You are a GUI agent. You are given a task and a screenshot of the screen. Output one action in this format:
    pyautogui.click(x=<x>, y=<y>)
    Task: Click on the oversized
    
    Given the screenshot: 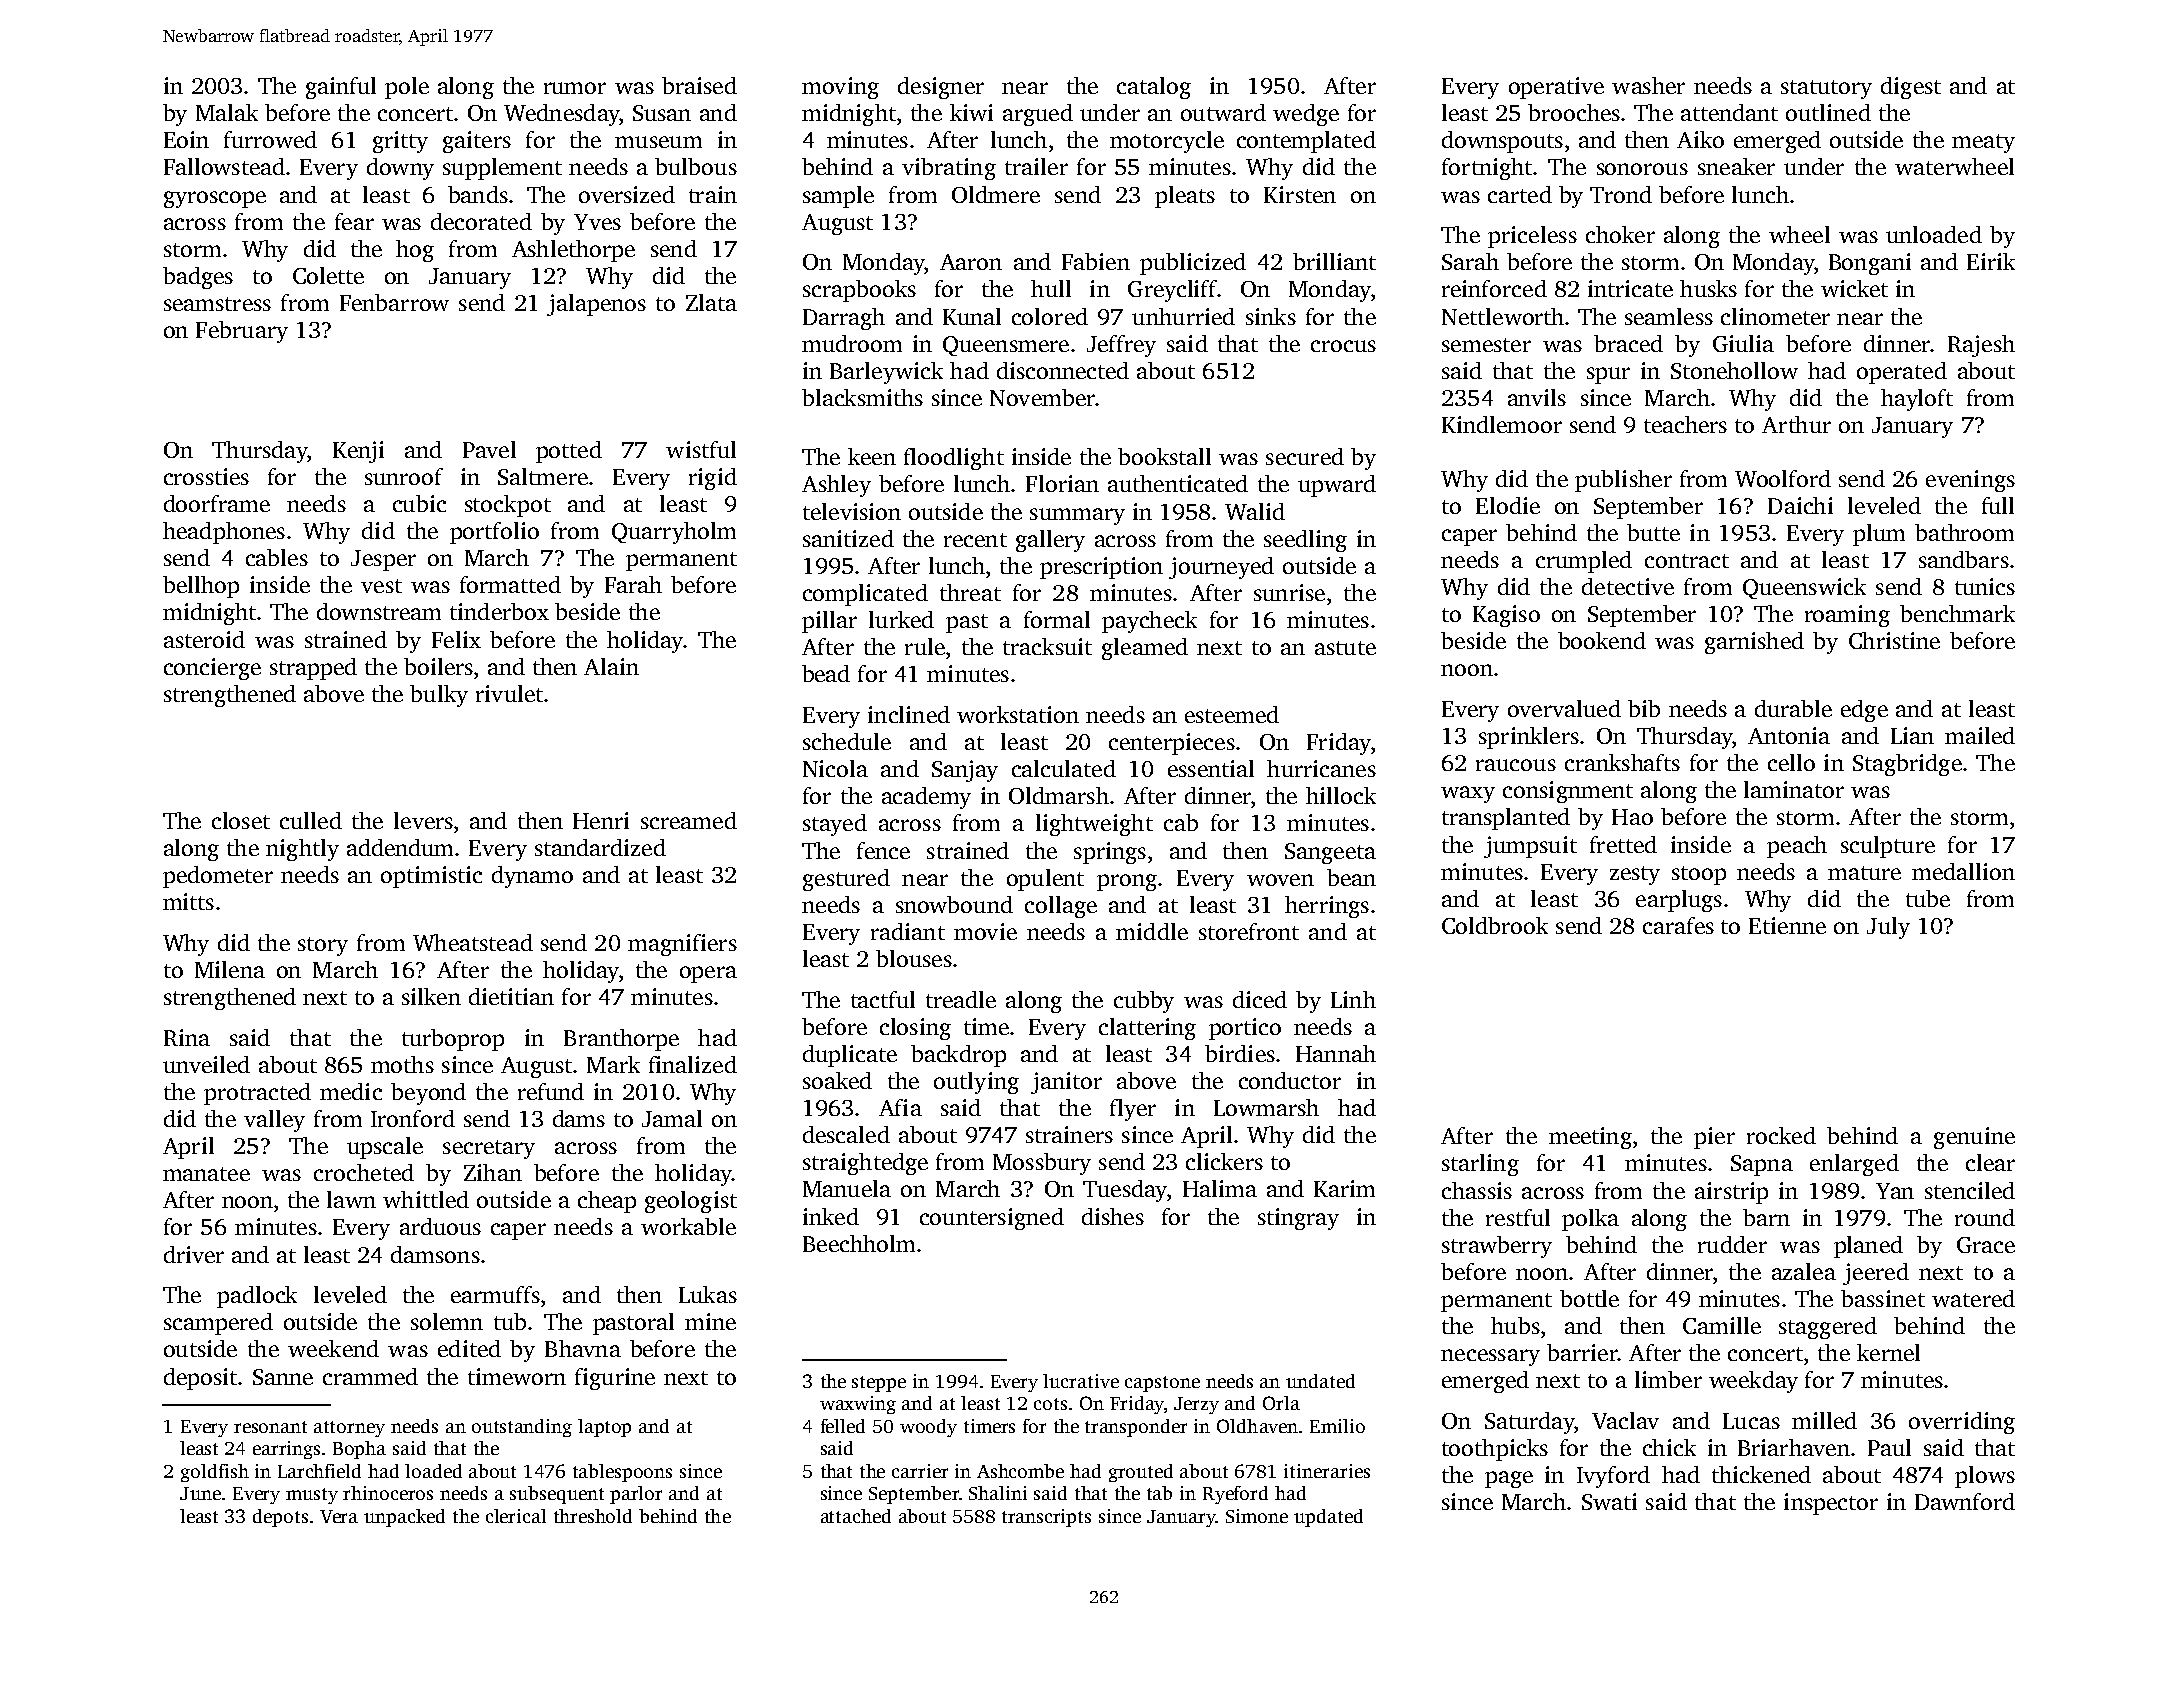 What is the action you would take?
    pyautogui.click(x=627, y=194)
